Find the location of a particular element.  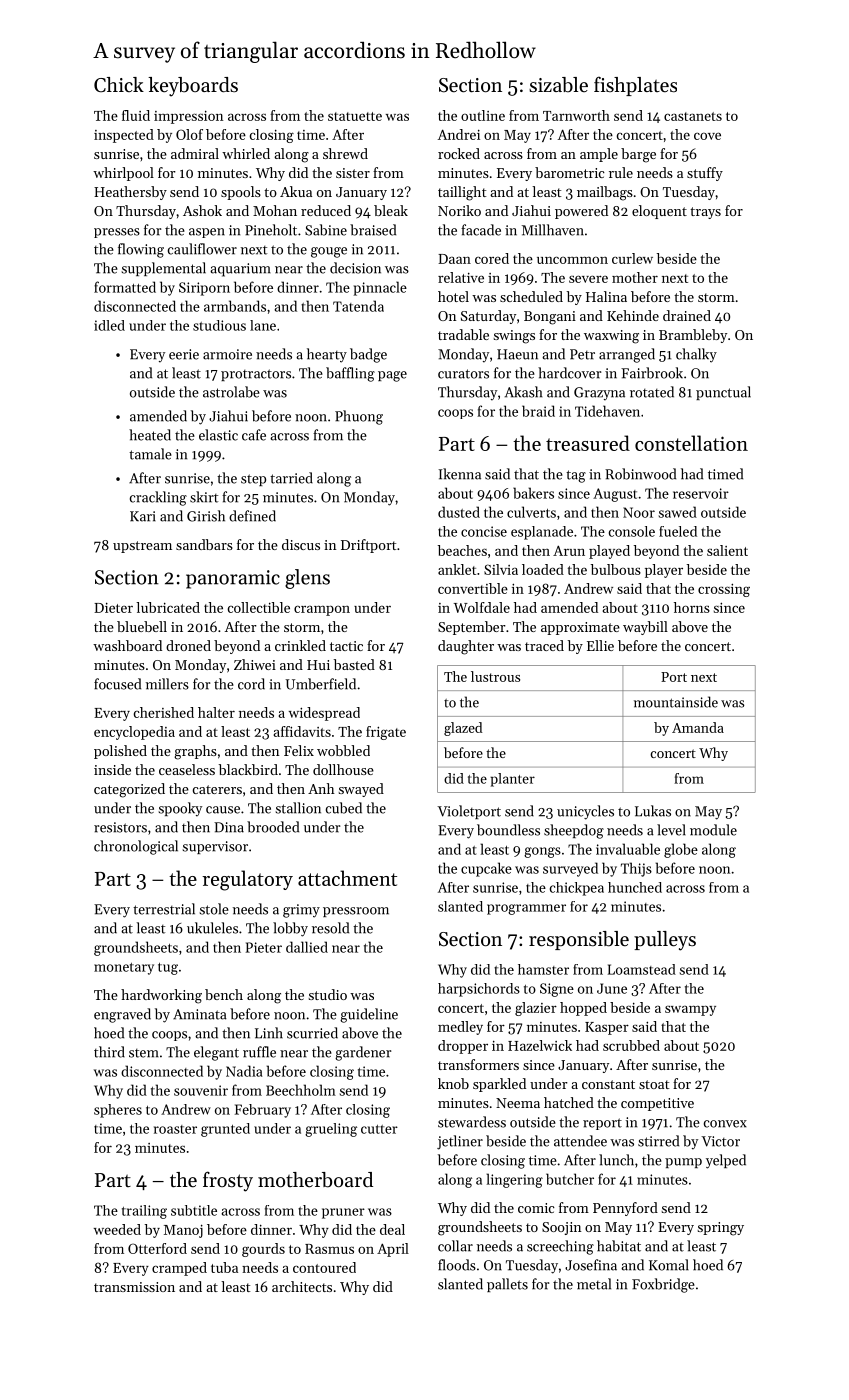

Victor is located at coordinates (720, 1141).
